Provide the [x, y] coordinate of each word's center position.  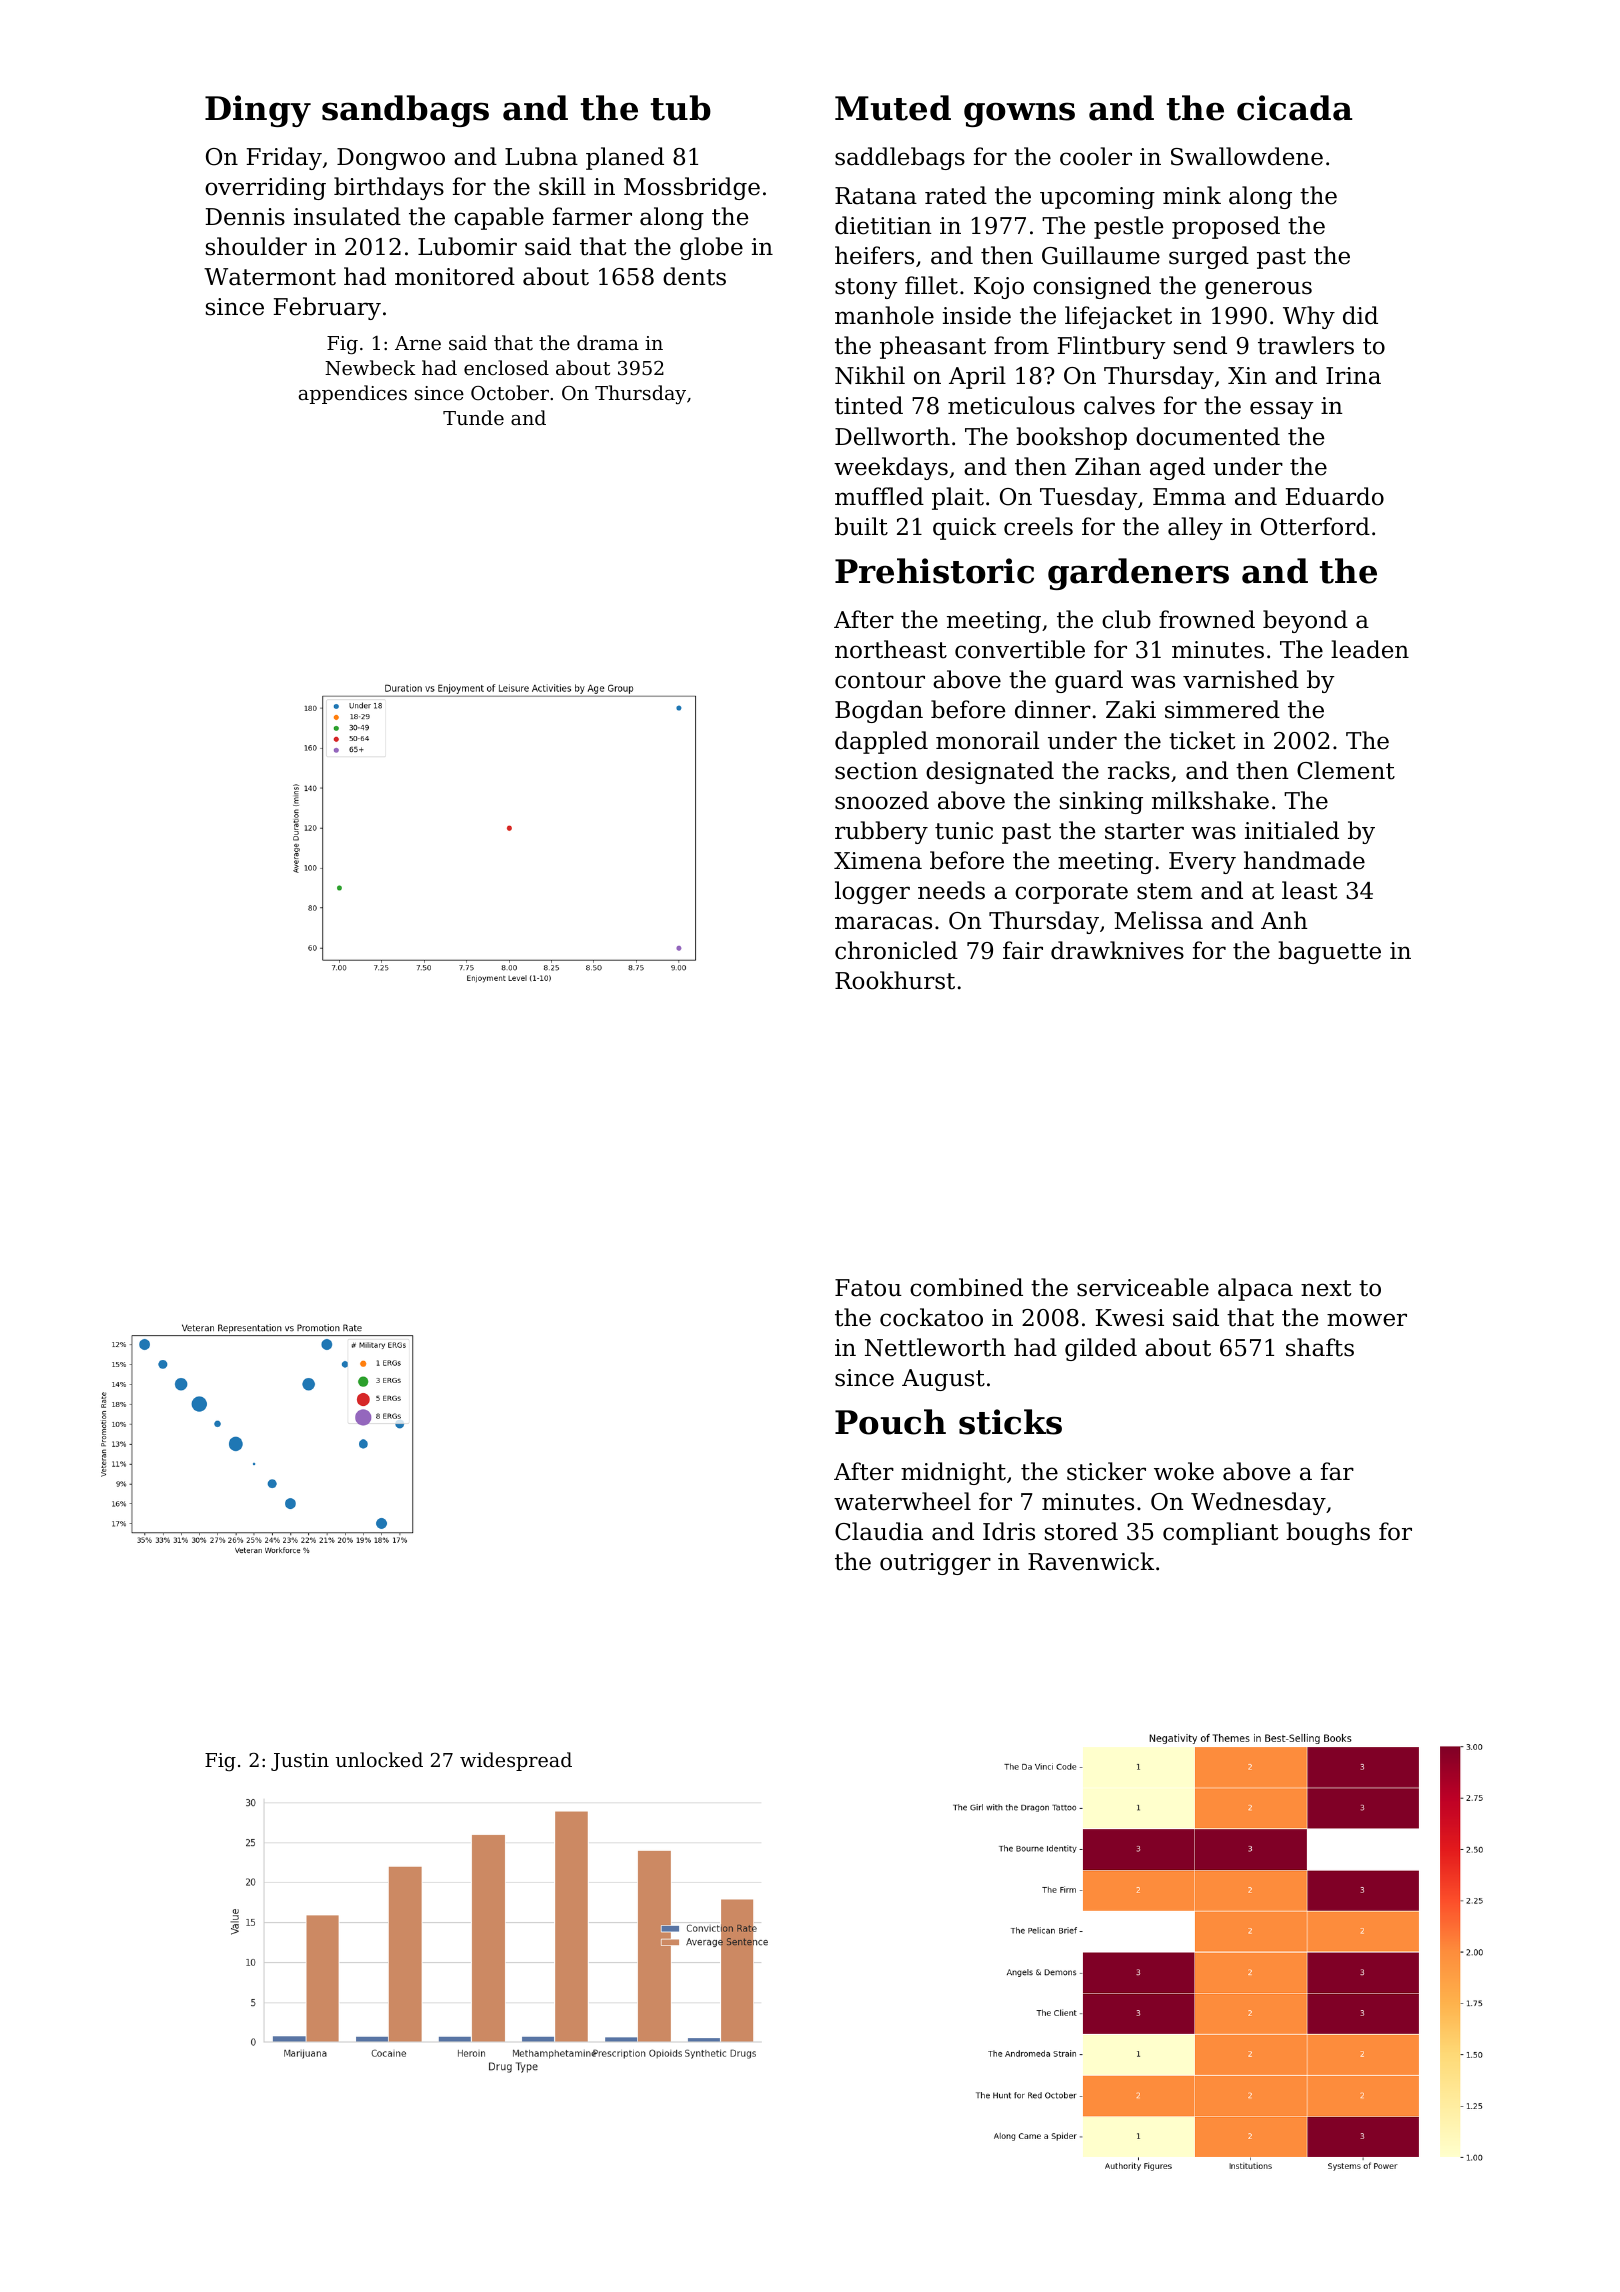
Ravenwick [1091, 1561]
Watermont [270, 277]
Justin [300, 1762]
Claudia [879, 1531]
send [1200, 345]
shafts [1320, 1347]
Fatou [868, 1288]
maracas [883, 923]
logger [872, 892]
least [1309, 890]
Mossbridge [692, 188]
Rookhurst [895, 980]
